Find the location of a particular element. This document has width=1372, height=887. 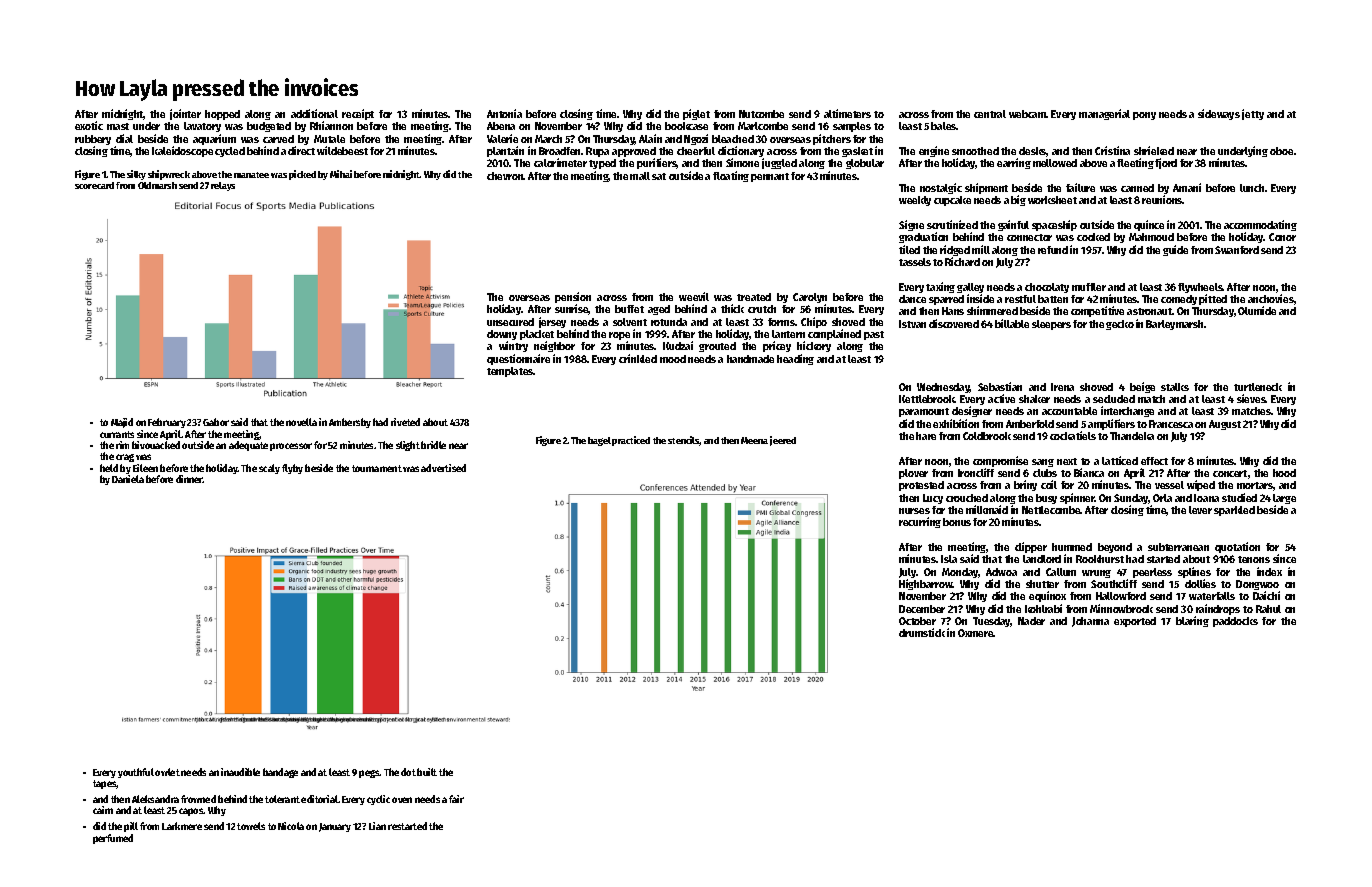

Hans is located at coordinates (953, 311).
